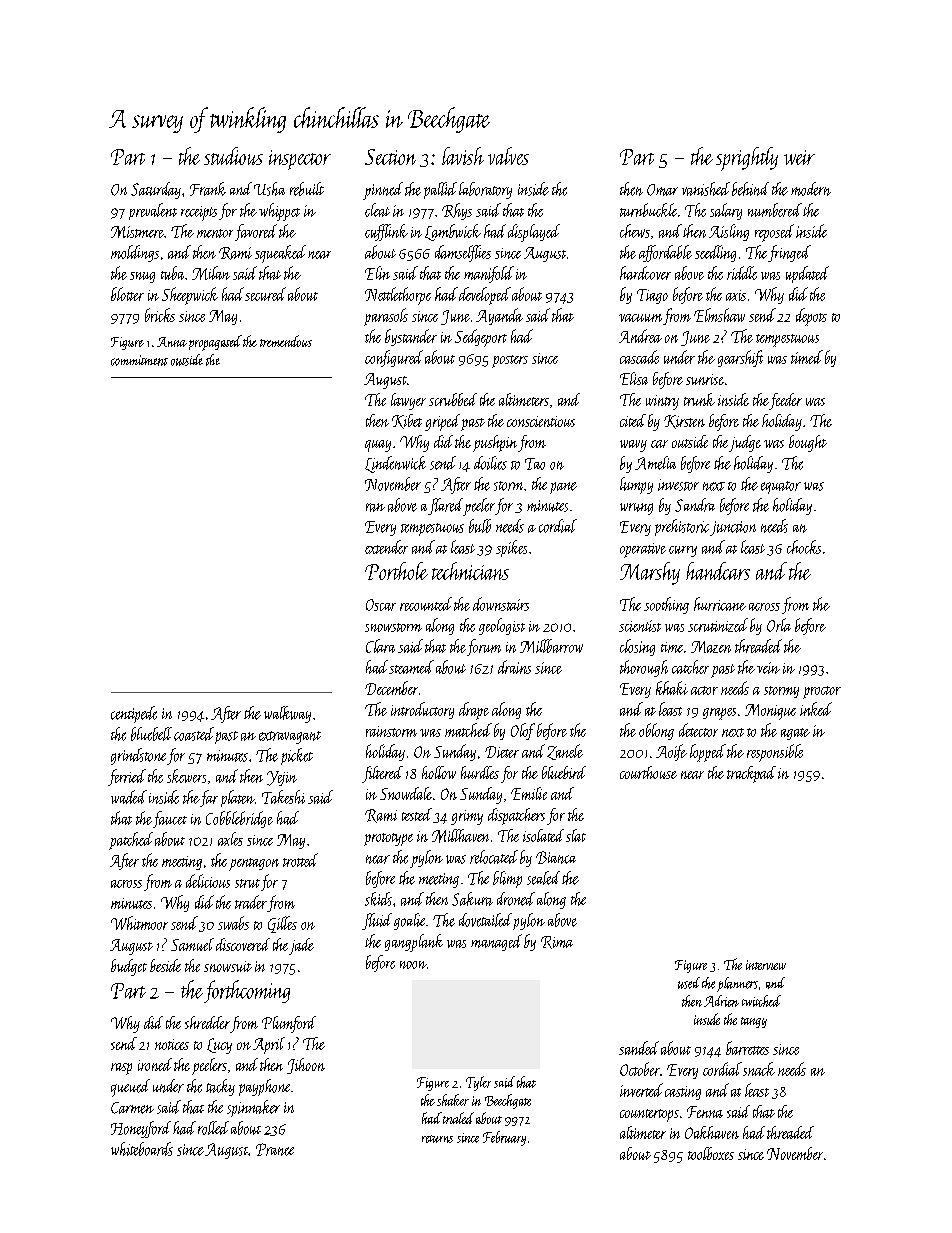 The image size is (952, 1233). I want to click on Saturday, so click(156, 190).
